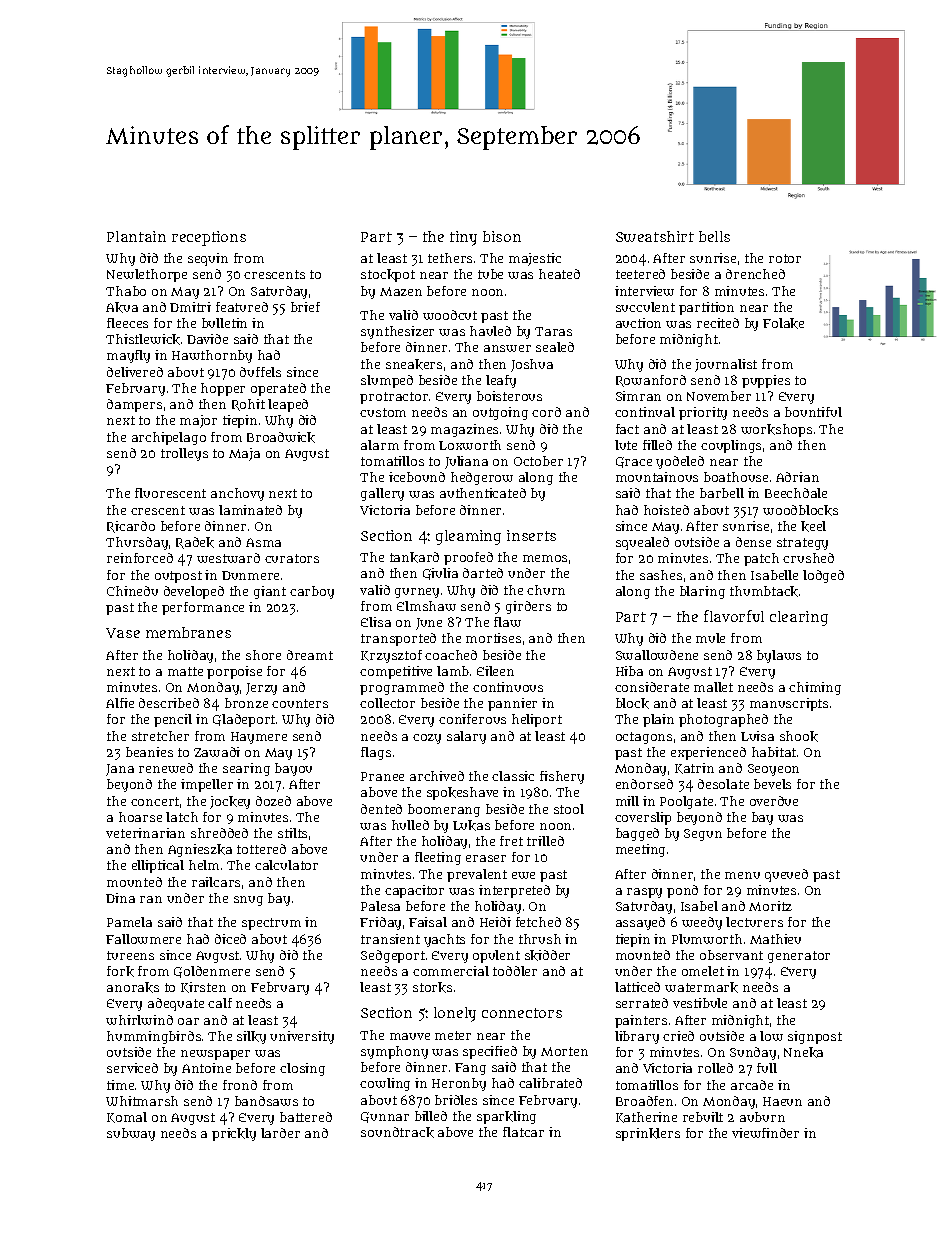  I want to click on Mazen, so click(401, 291).
